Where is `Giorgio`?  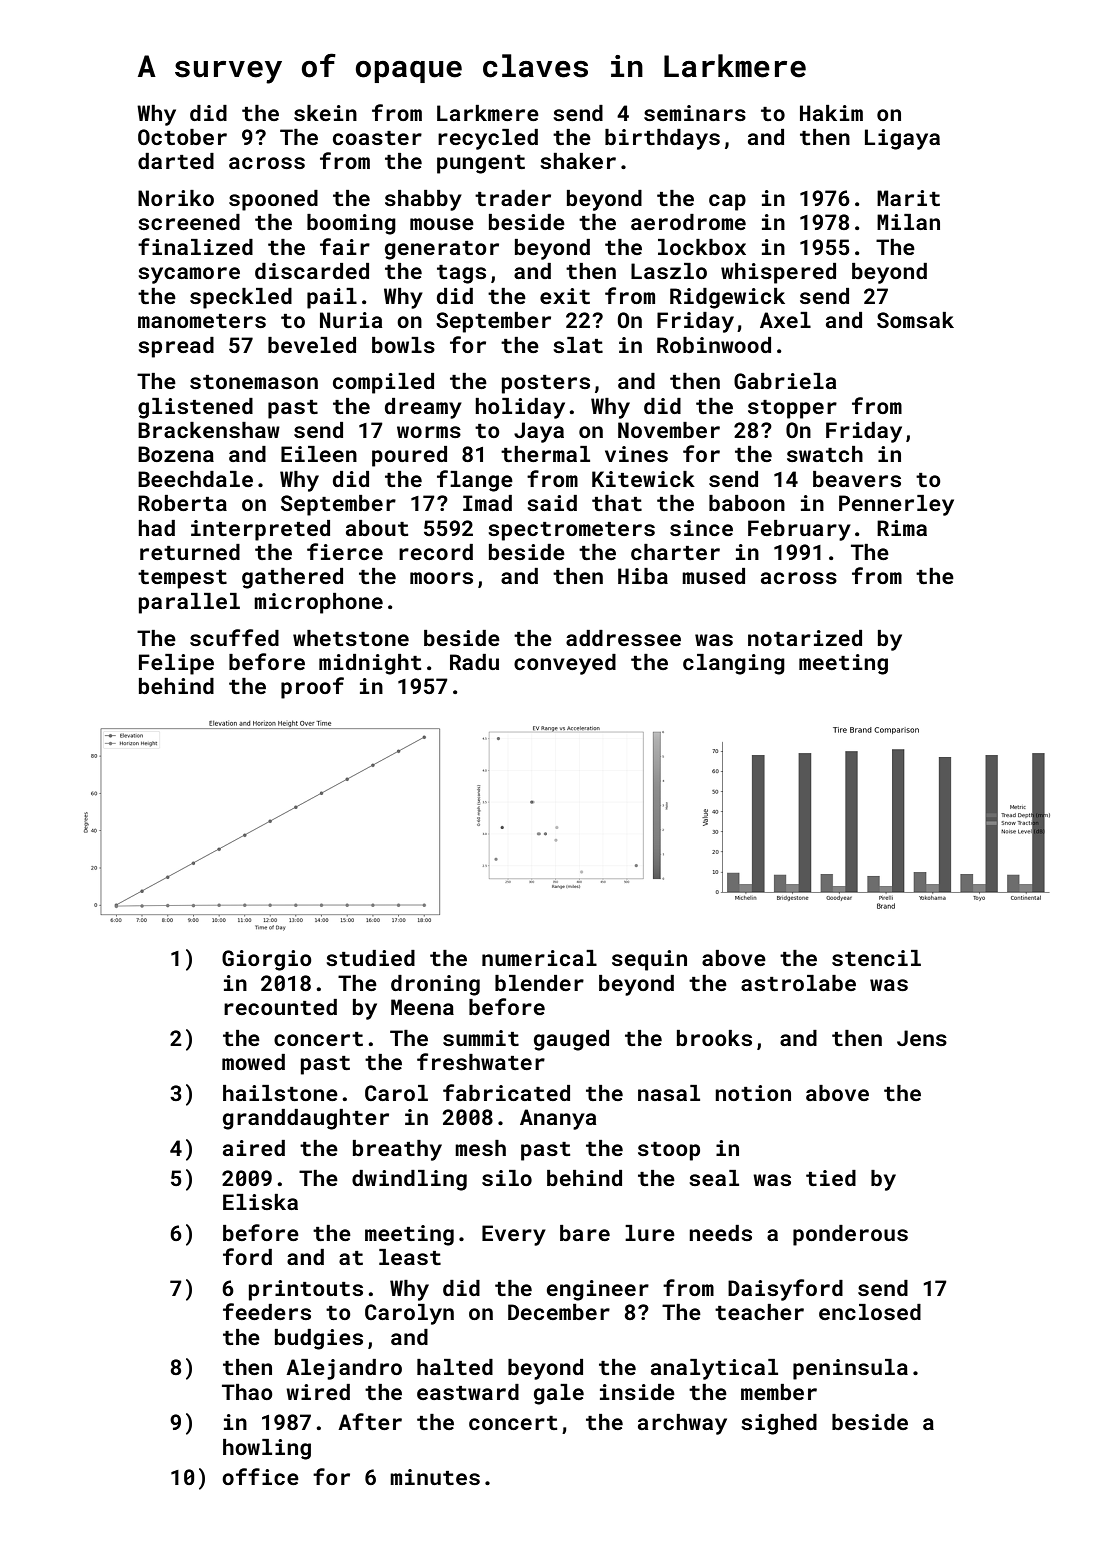 Giorgio is located at coordinates (267, 960).
